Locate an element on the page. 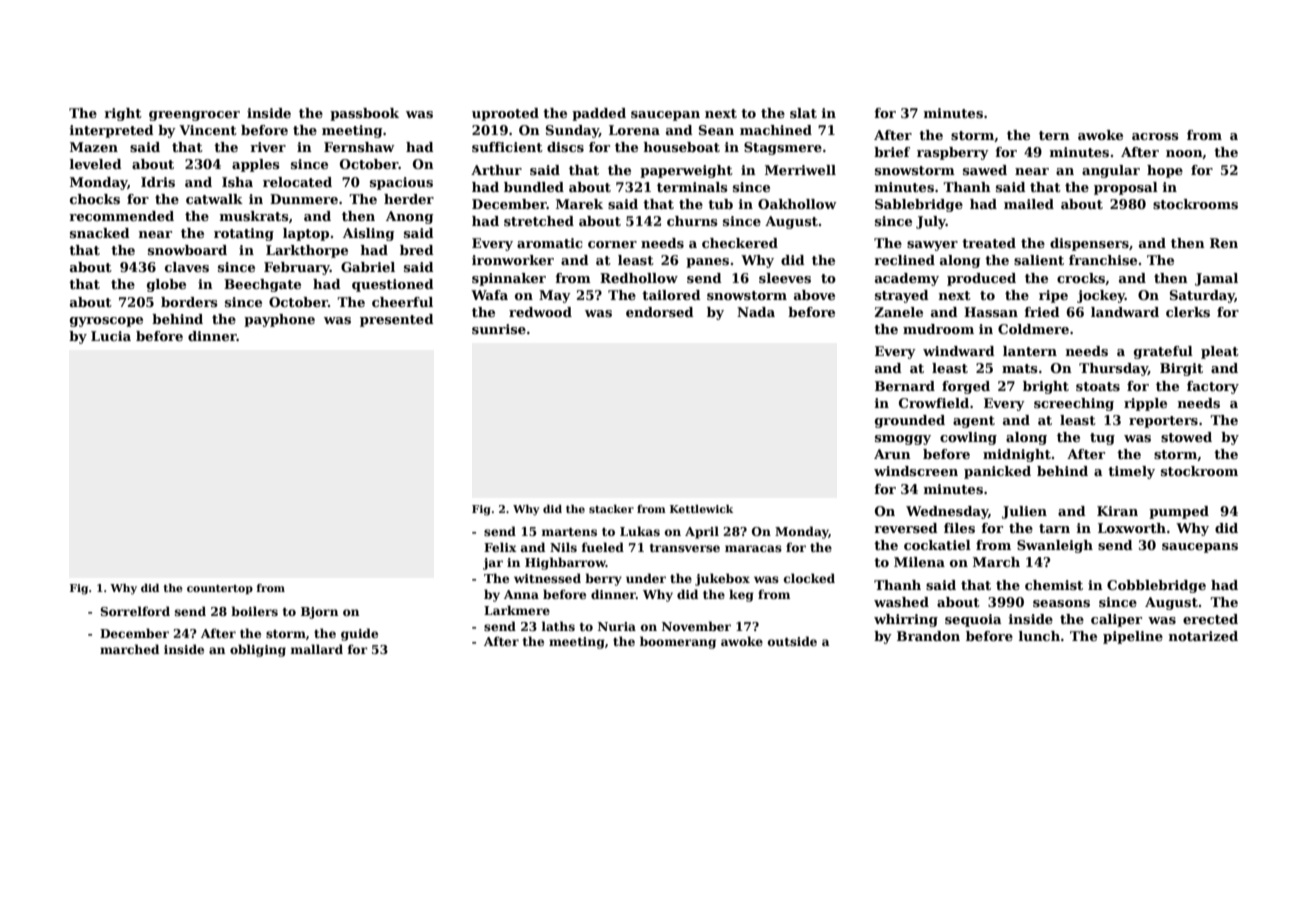 The width and height of the page is (1308, 924). machined is located at coordinates (776, 130).
